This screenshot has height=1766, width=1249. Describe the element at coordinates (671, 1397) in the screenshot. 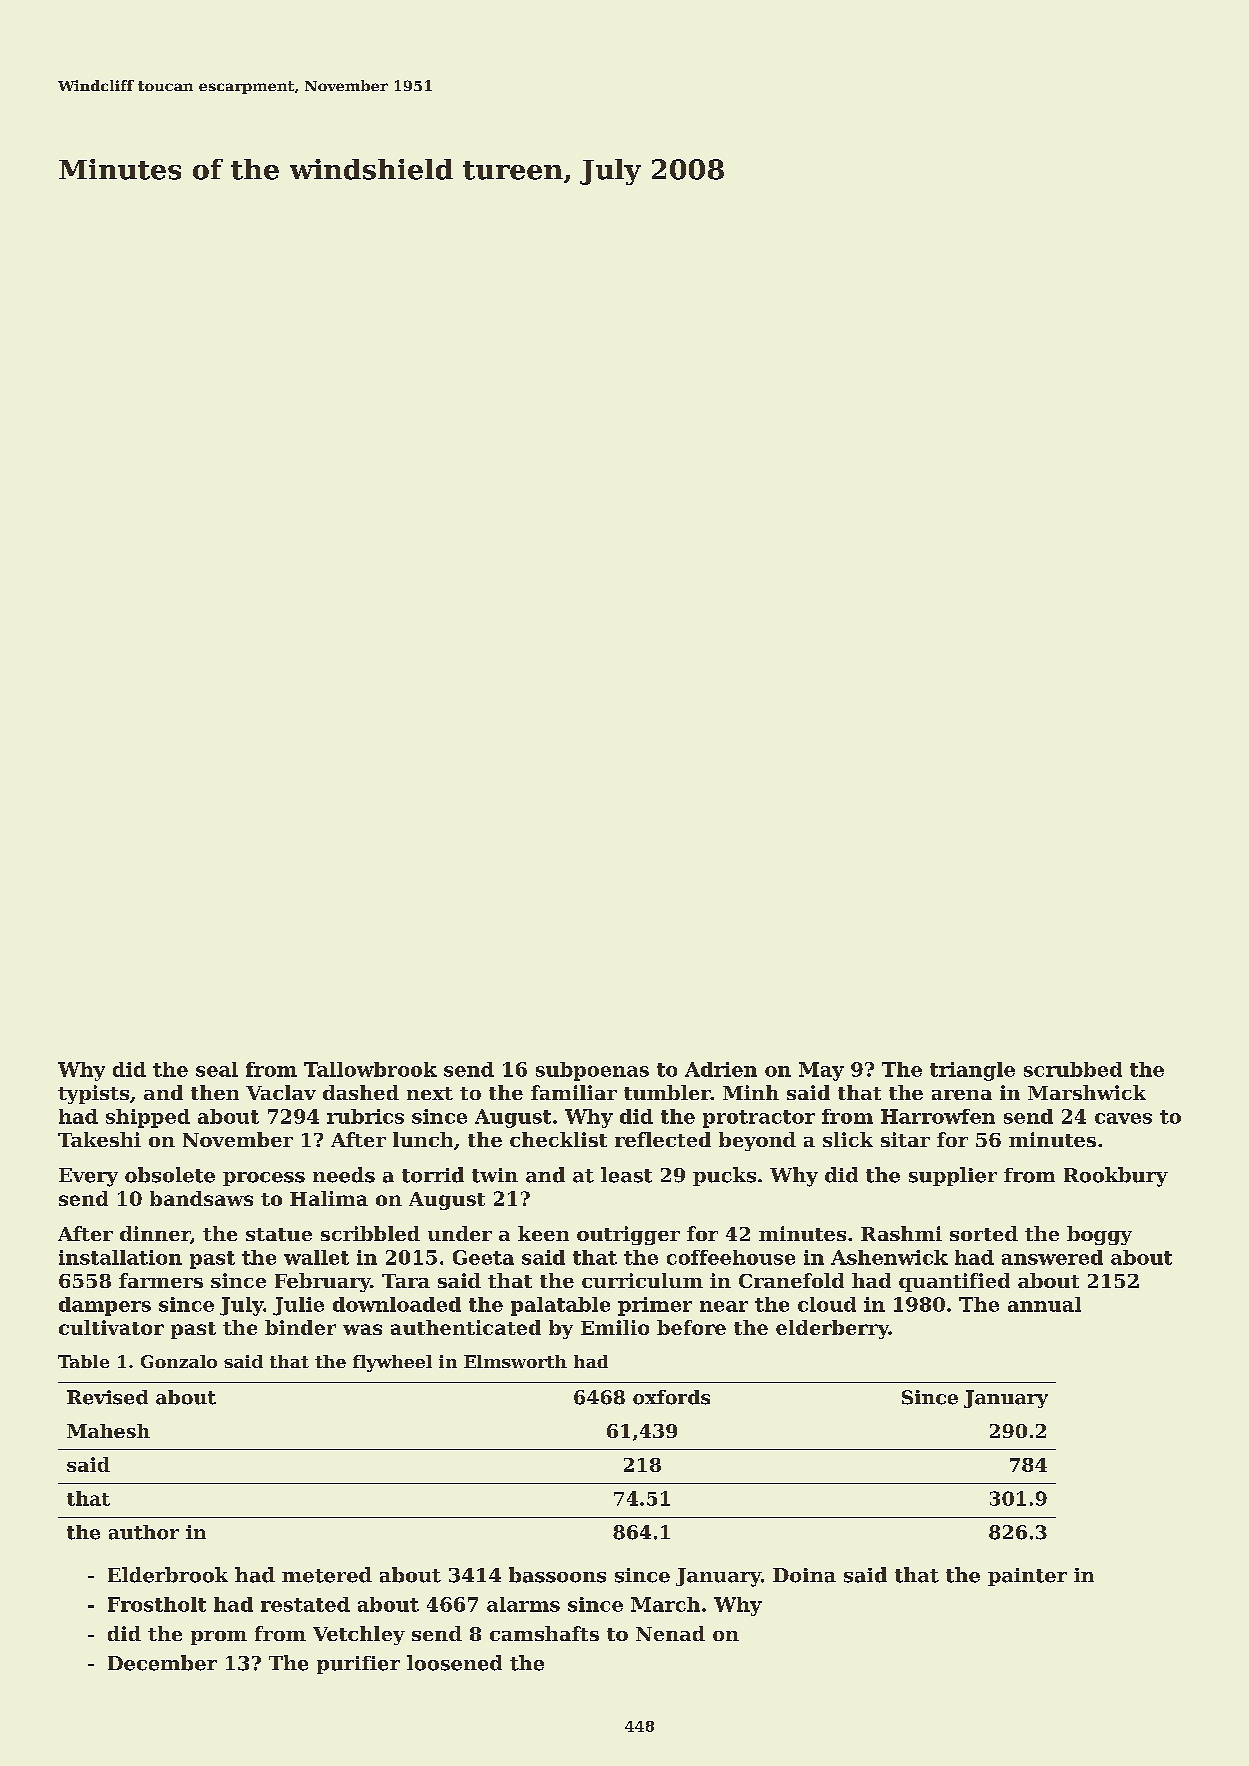

I see `oxfords` at that location.
